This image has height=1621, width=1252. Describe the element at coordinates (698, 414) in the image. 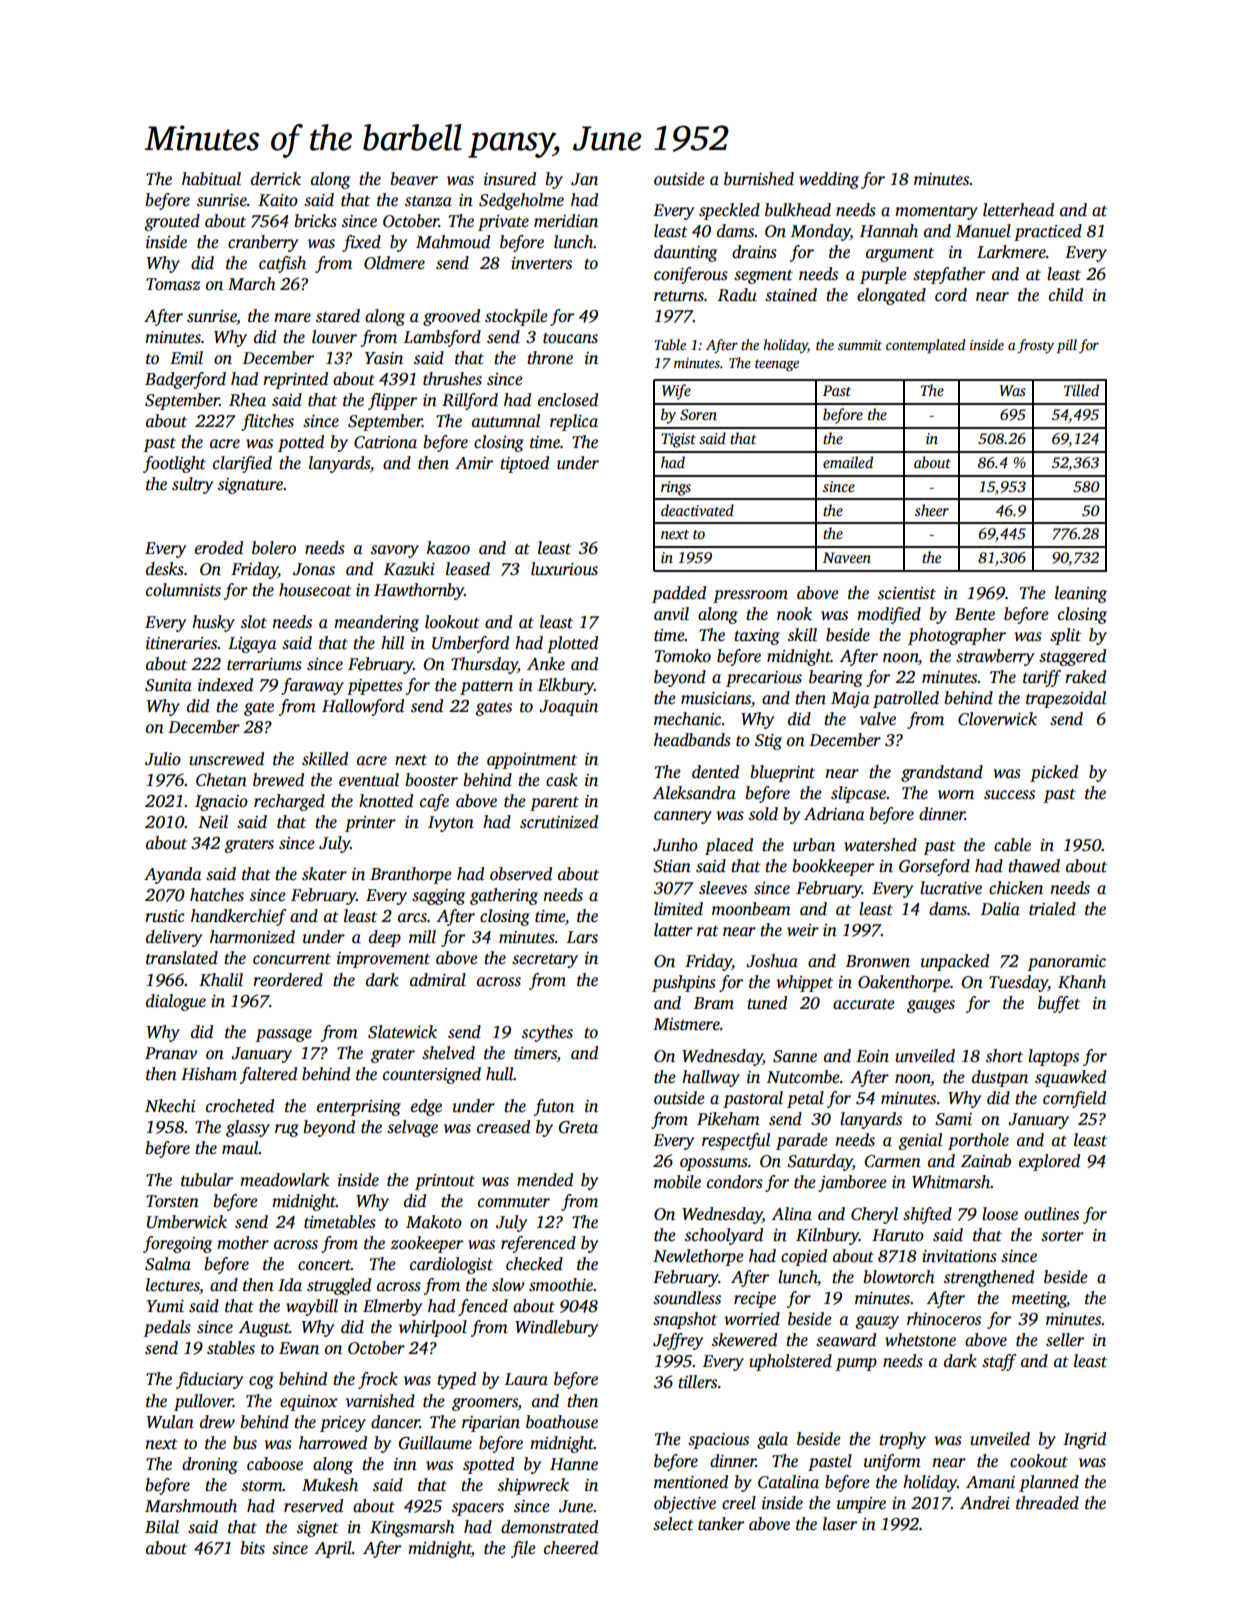

I see `Soren` at that location.
